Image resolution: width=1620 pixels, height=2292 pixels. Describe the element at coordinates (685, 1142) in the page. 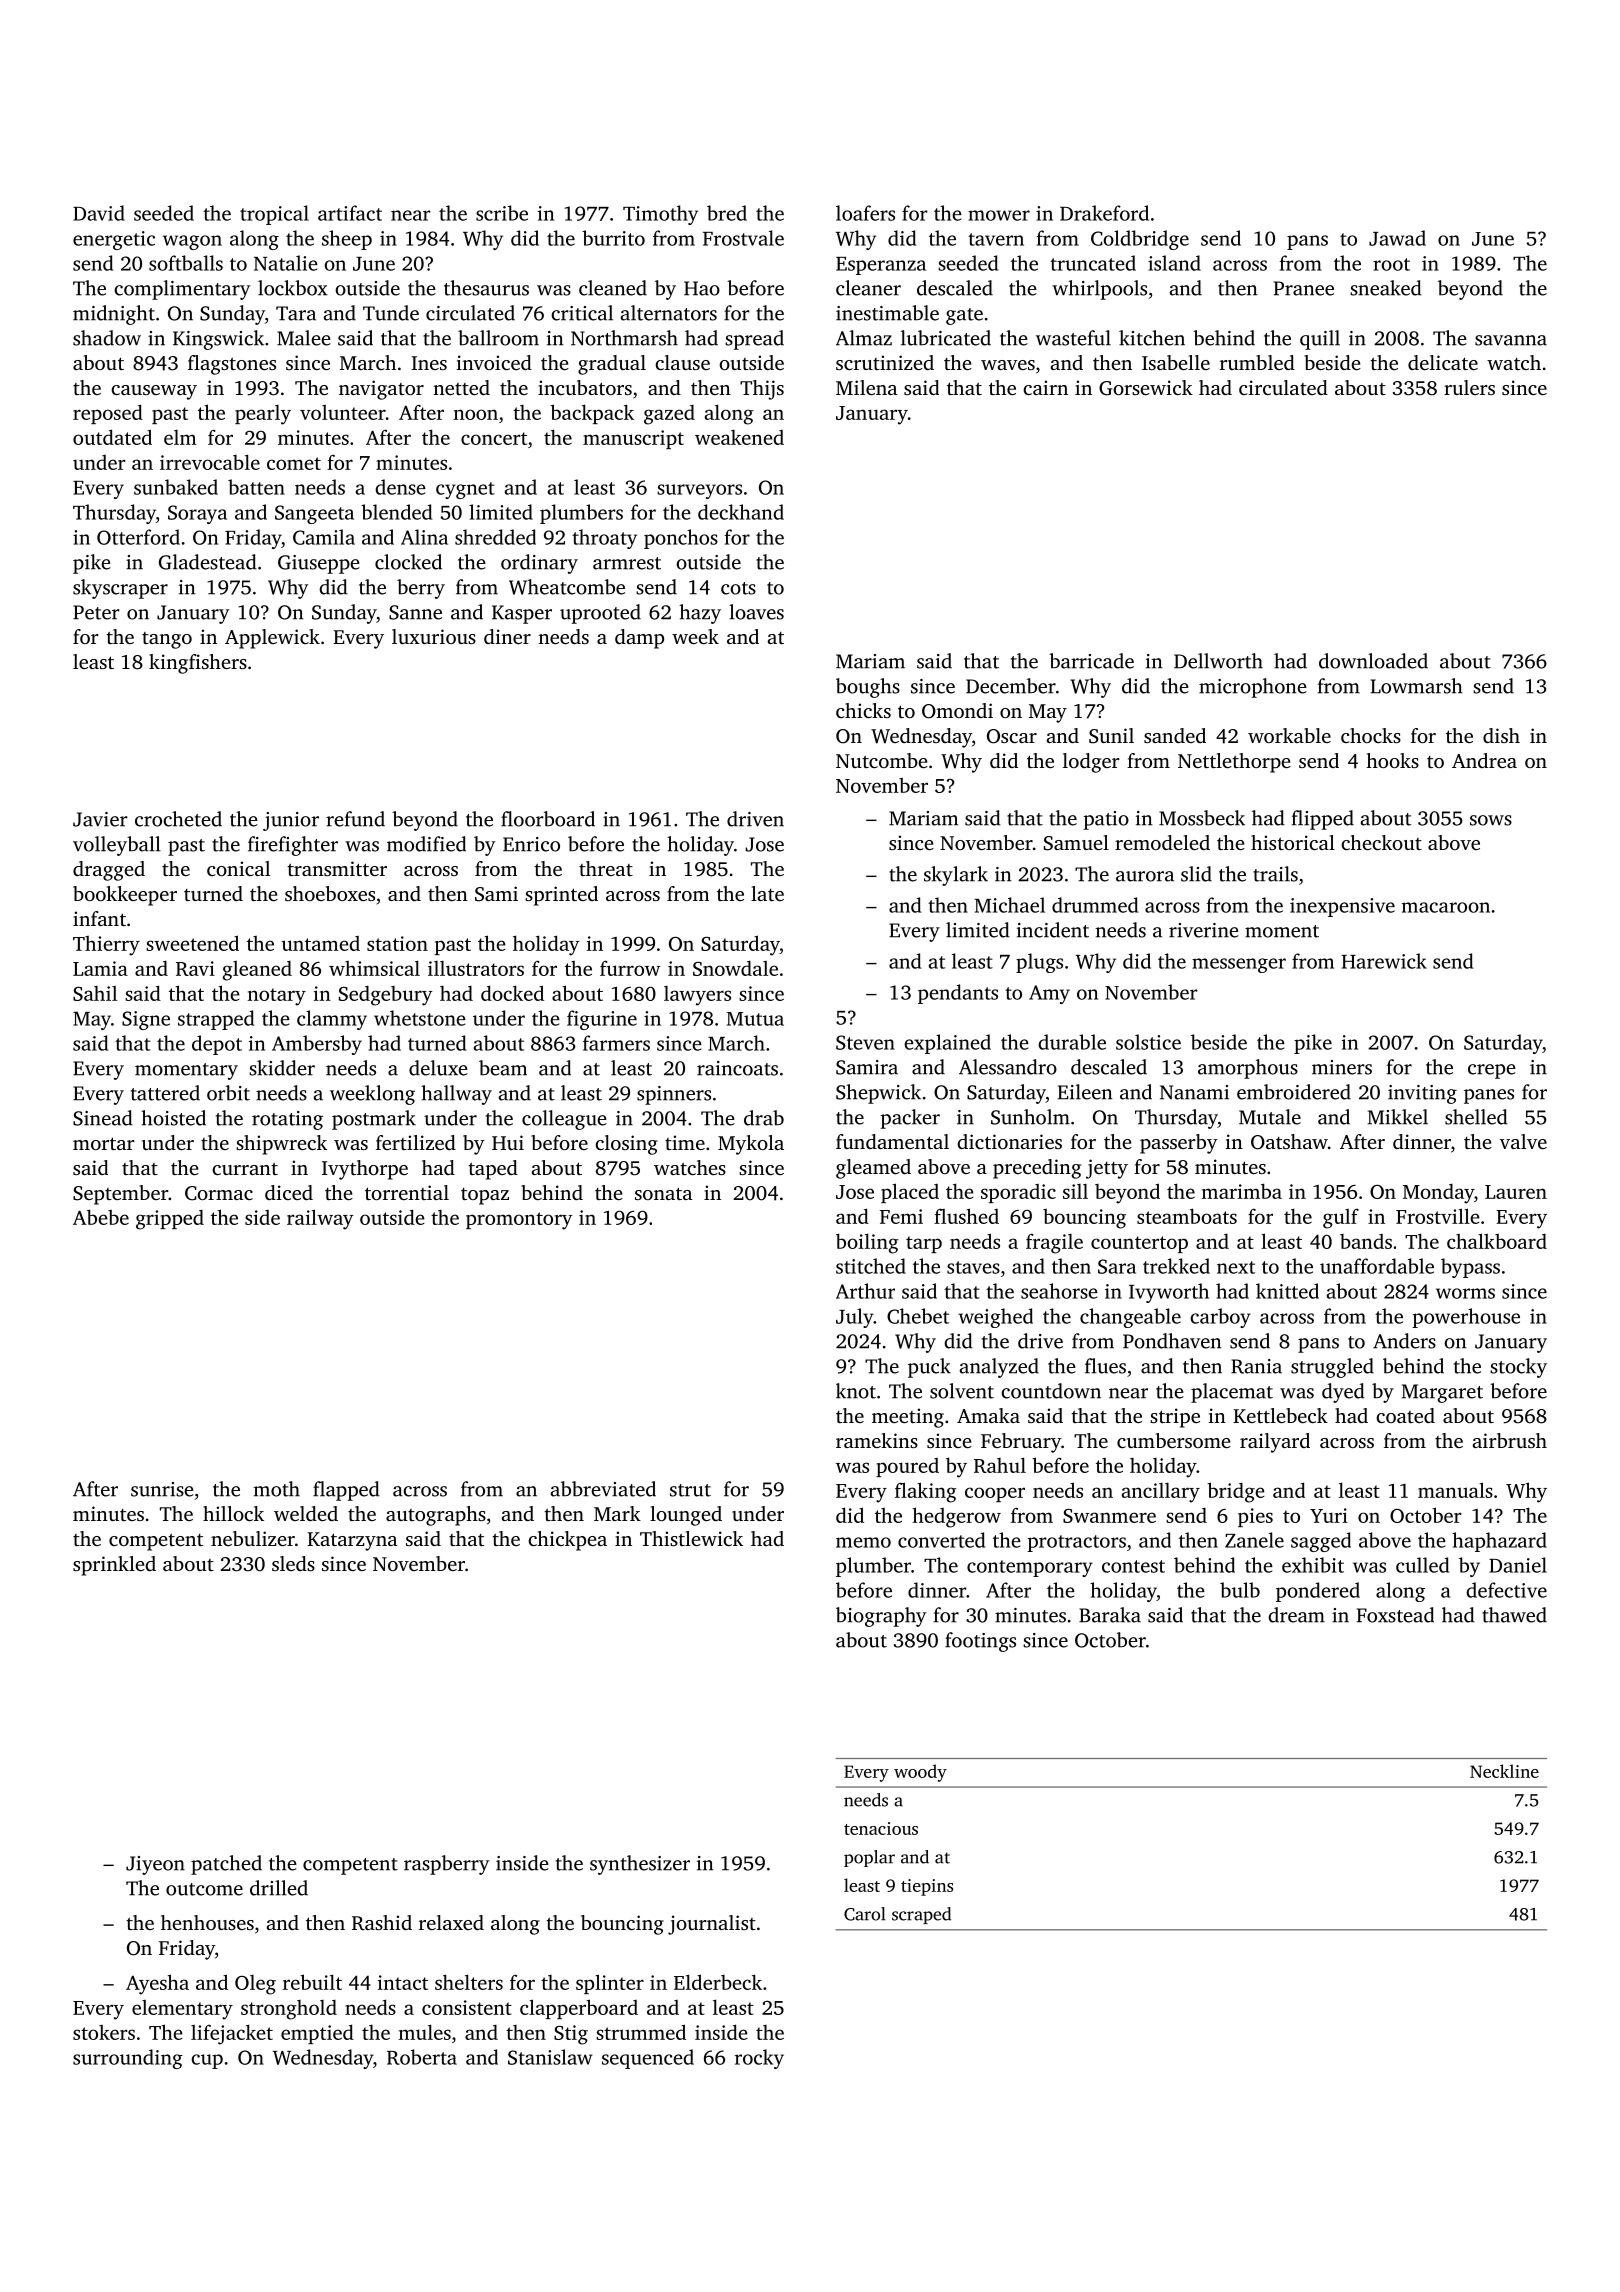

I see `time` at that location.
